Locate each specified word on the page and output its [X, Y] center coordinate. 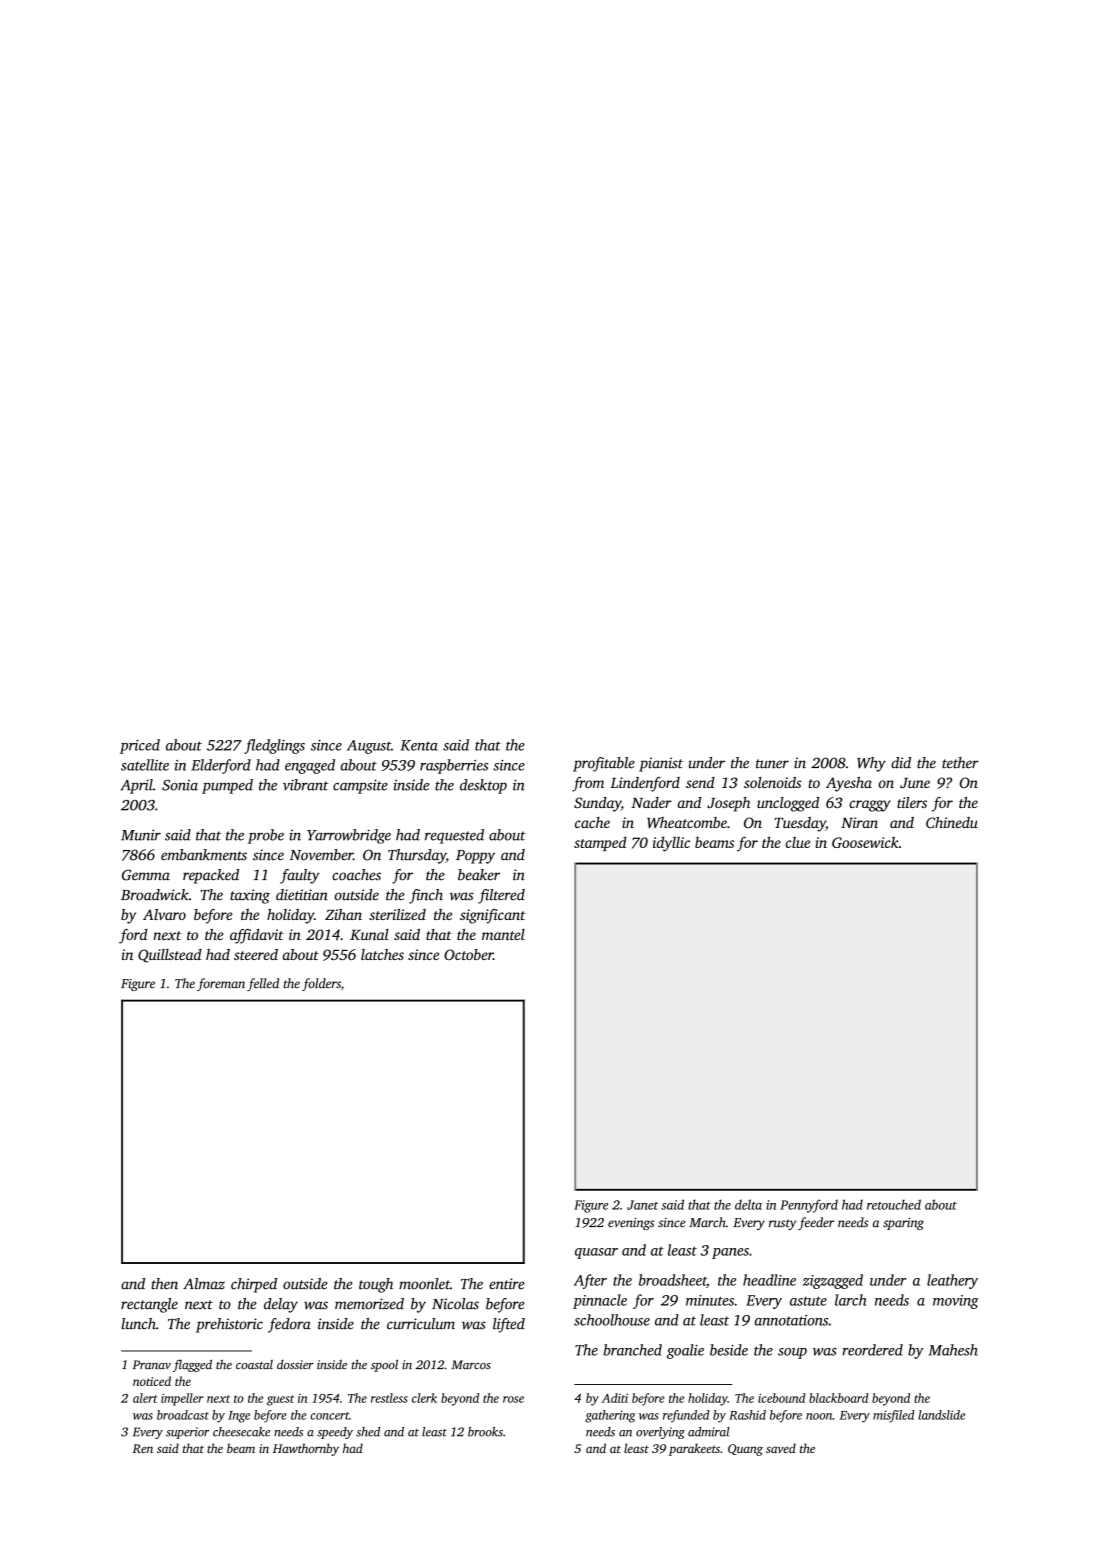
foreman [221, 984]
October [468, 954]
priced [140, 746]
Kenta [419, 745]
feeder [816, 1223]
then [164, 1284]
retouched [894, 1204]
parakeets [694, 1449]
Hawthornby [306, 1449]
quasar [596, 1253]
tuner [772, 764]
